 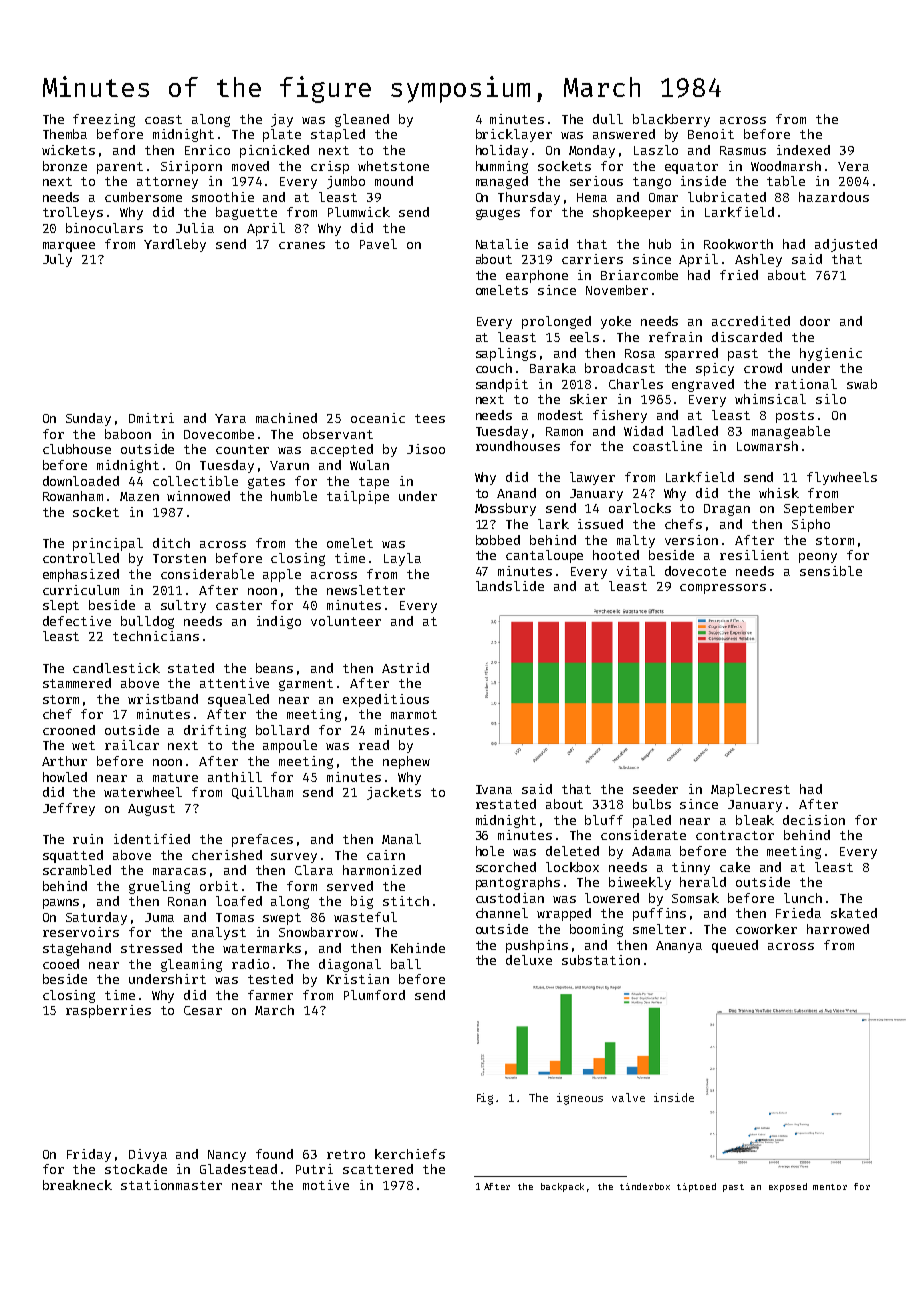 What do you see at coordinates (830, 1187) in the page?
I see `mentor` at bounding box center [830, 1187].
